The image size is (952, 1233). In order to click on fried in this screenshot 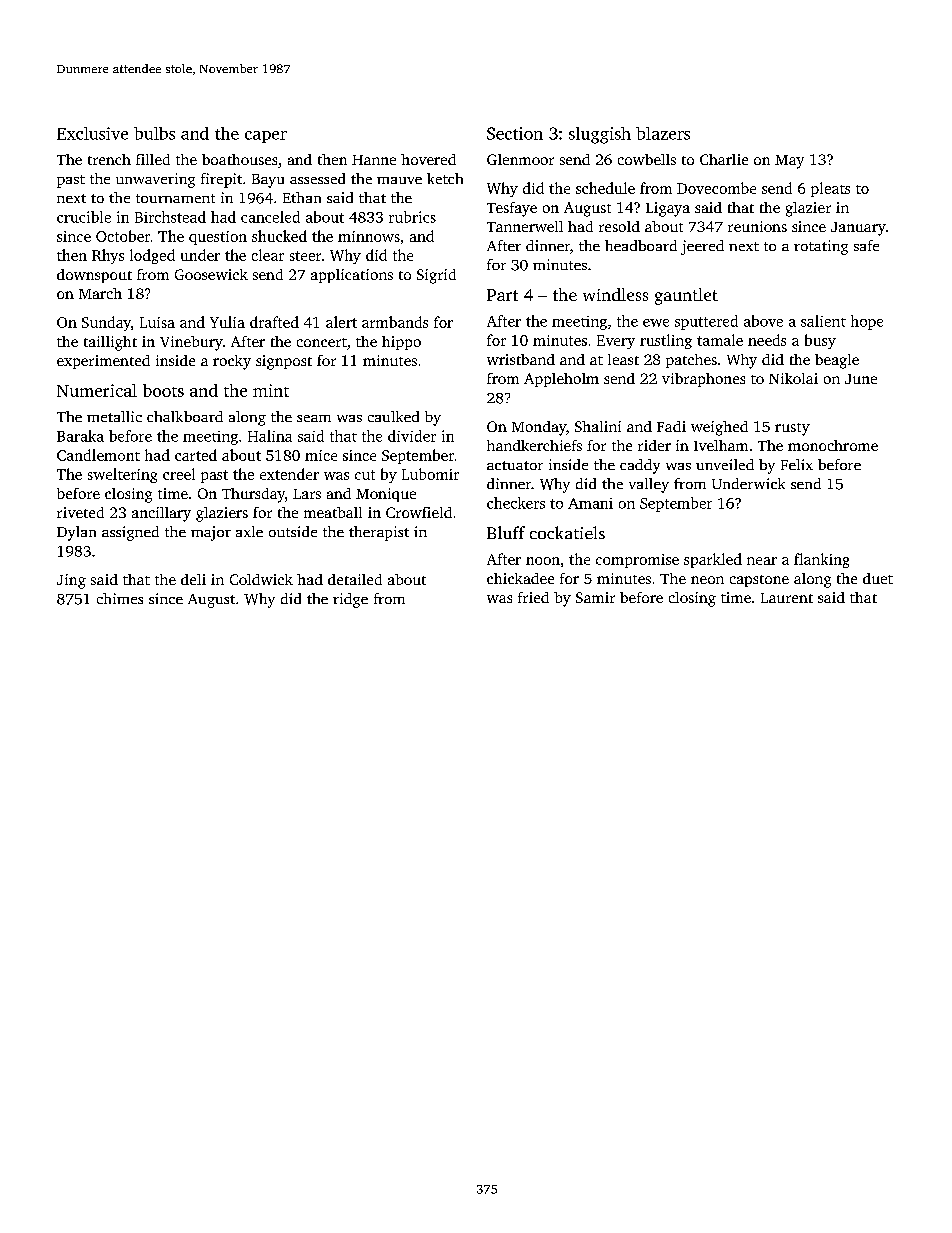, I will do `click(533, 597)`.
